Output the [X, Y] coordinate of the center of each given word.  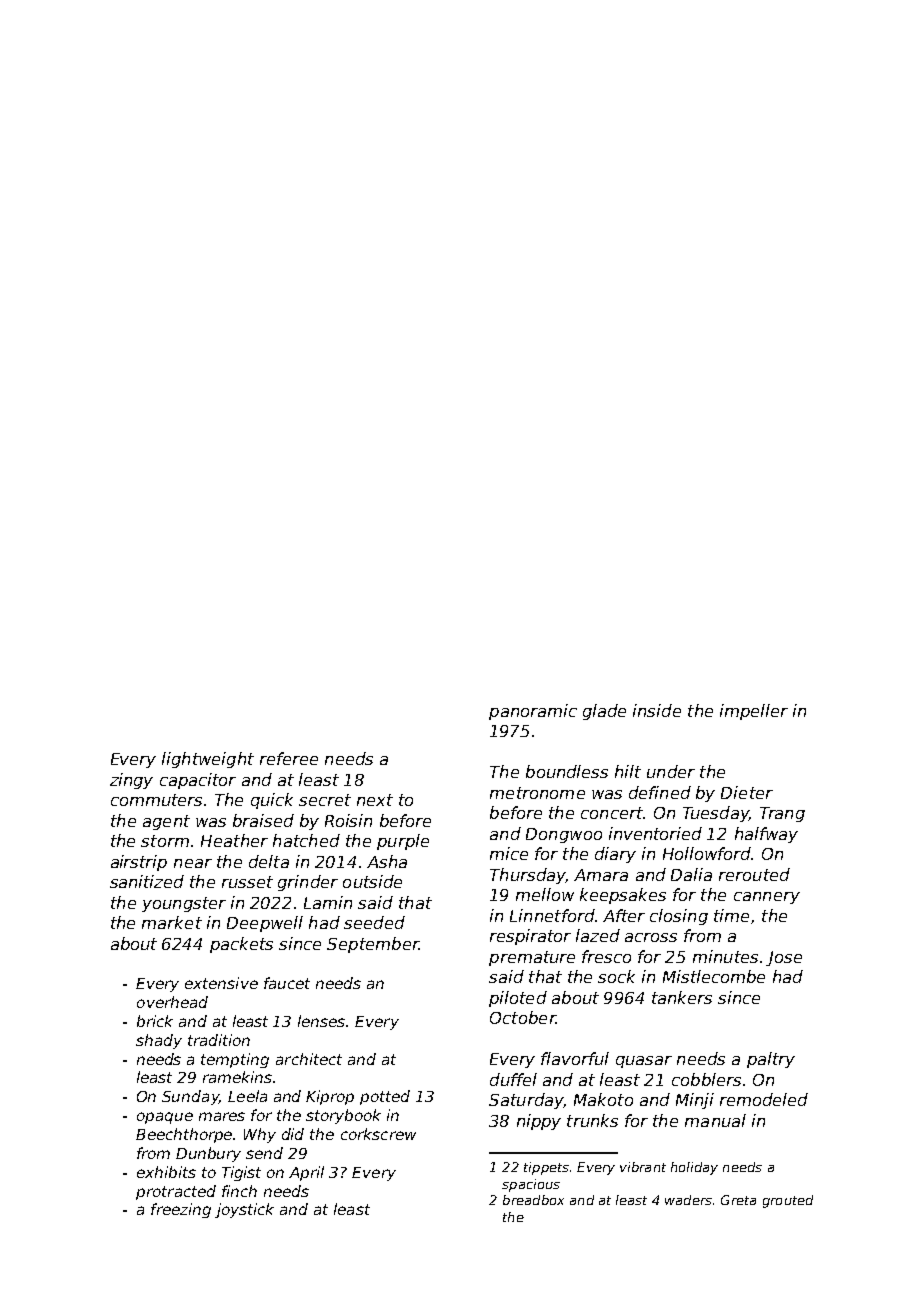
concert [612, 813]
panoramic [533, 712]
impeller [754, 712]
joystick [244, 1210]
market [172, 922]
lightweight [208, 760]
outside [372, 881]
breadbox [533, 1200]
